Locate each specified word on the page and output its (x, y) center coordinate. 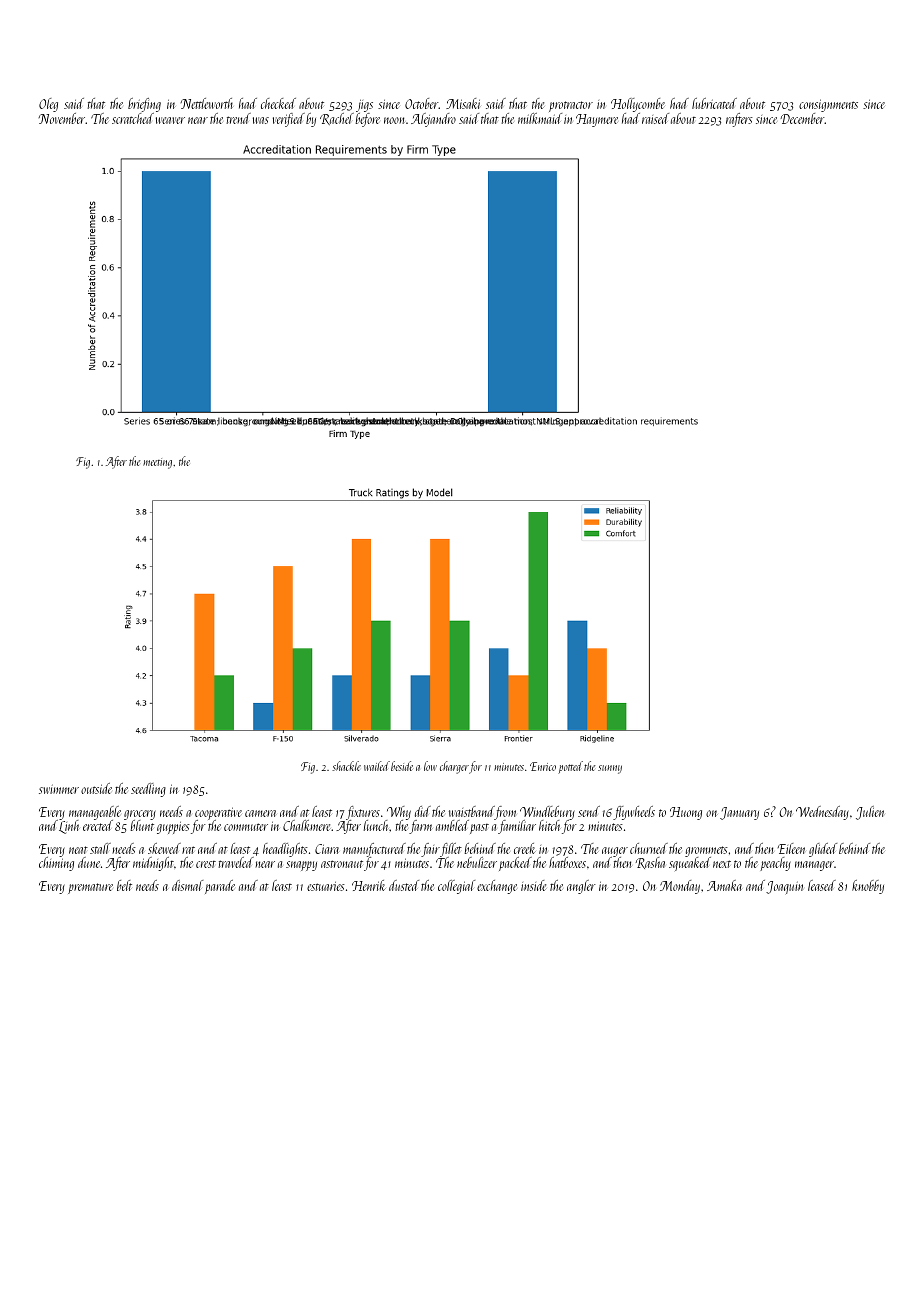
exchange (497, 887)
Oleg (48, 105)
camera (260, 813)
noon (394, 120)
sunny (610, 769)
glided (823, 850)
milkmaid (540, 118)
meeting (157, 463)
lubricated (714, 103)
